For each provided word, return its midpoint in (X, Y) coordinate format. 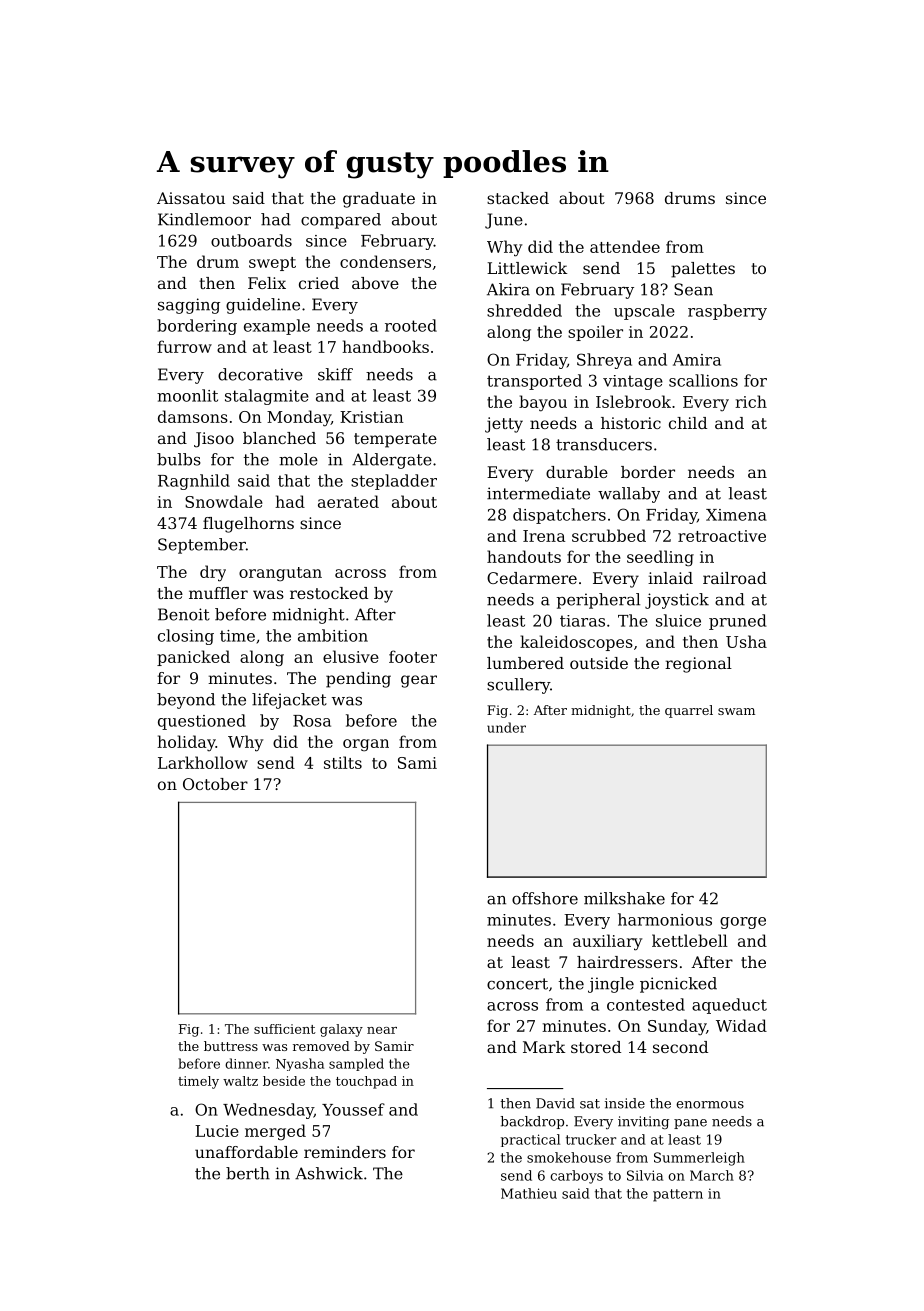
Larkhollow (203, 762)
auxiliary (607, 942)
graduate (379, 200)
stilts (343, 762)
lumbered (525, 663)
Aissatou (191, 198)
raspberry (727, 312)
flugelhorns (248, 525)
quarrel (689, 711)
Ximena (736, 515)
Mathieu (529, 1193)
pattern (678, 1195)
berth (248, 1173)
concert (517, 984)
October (215, 784)
